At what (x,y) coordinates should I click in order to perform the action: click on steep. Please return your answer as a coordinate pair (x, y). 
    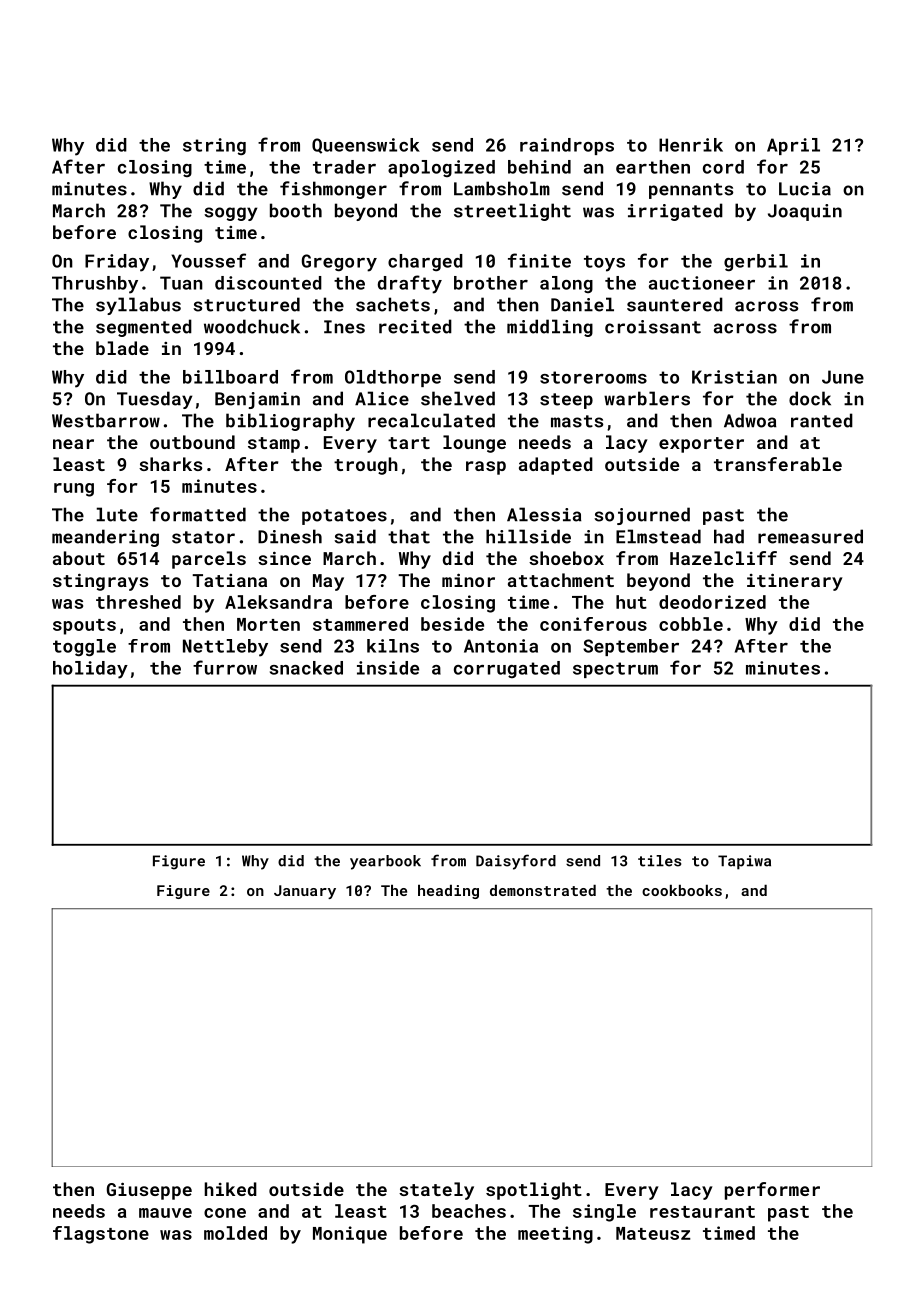
    Looking at the image, I should click on (566, 401).
